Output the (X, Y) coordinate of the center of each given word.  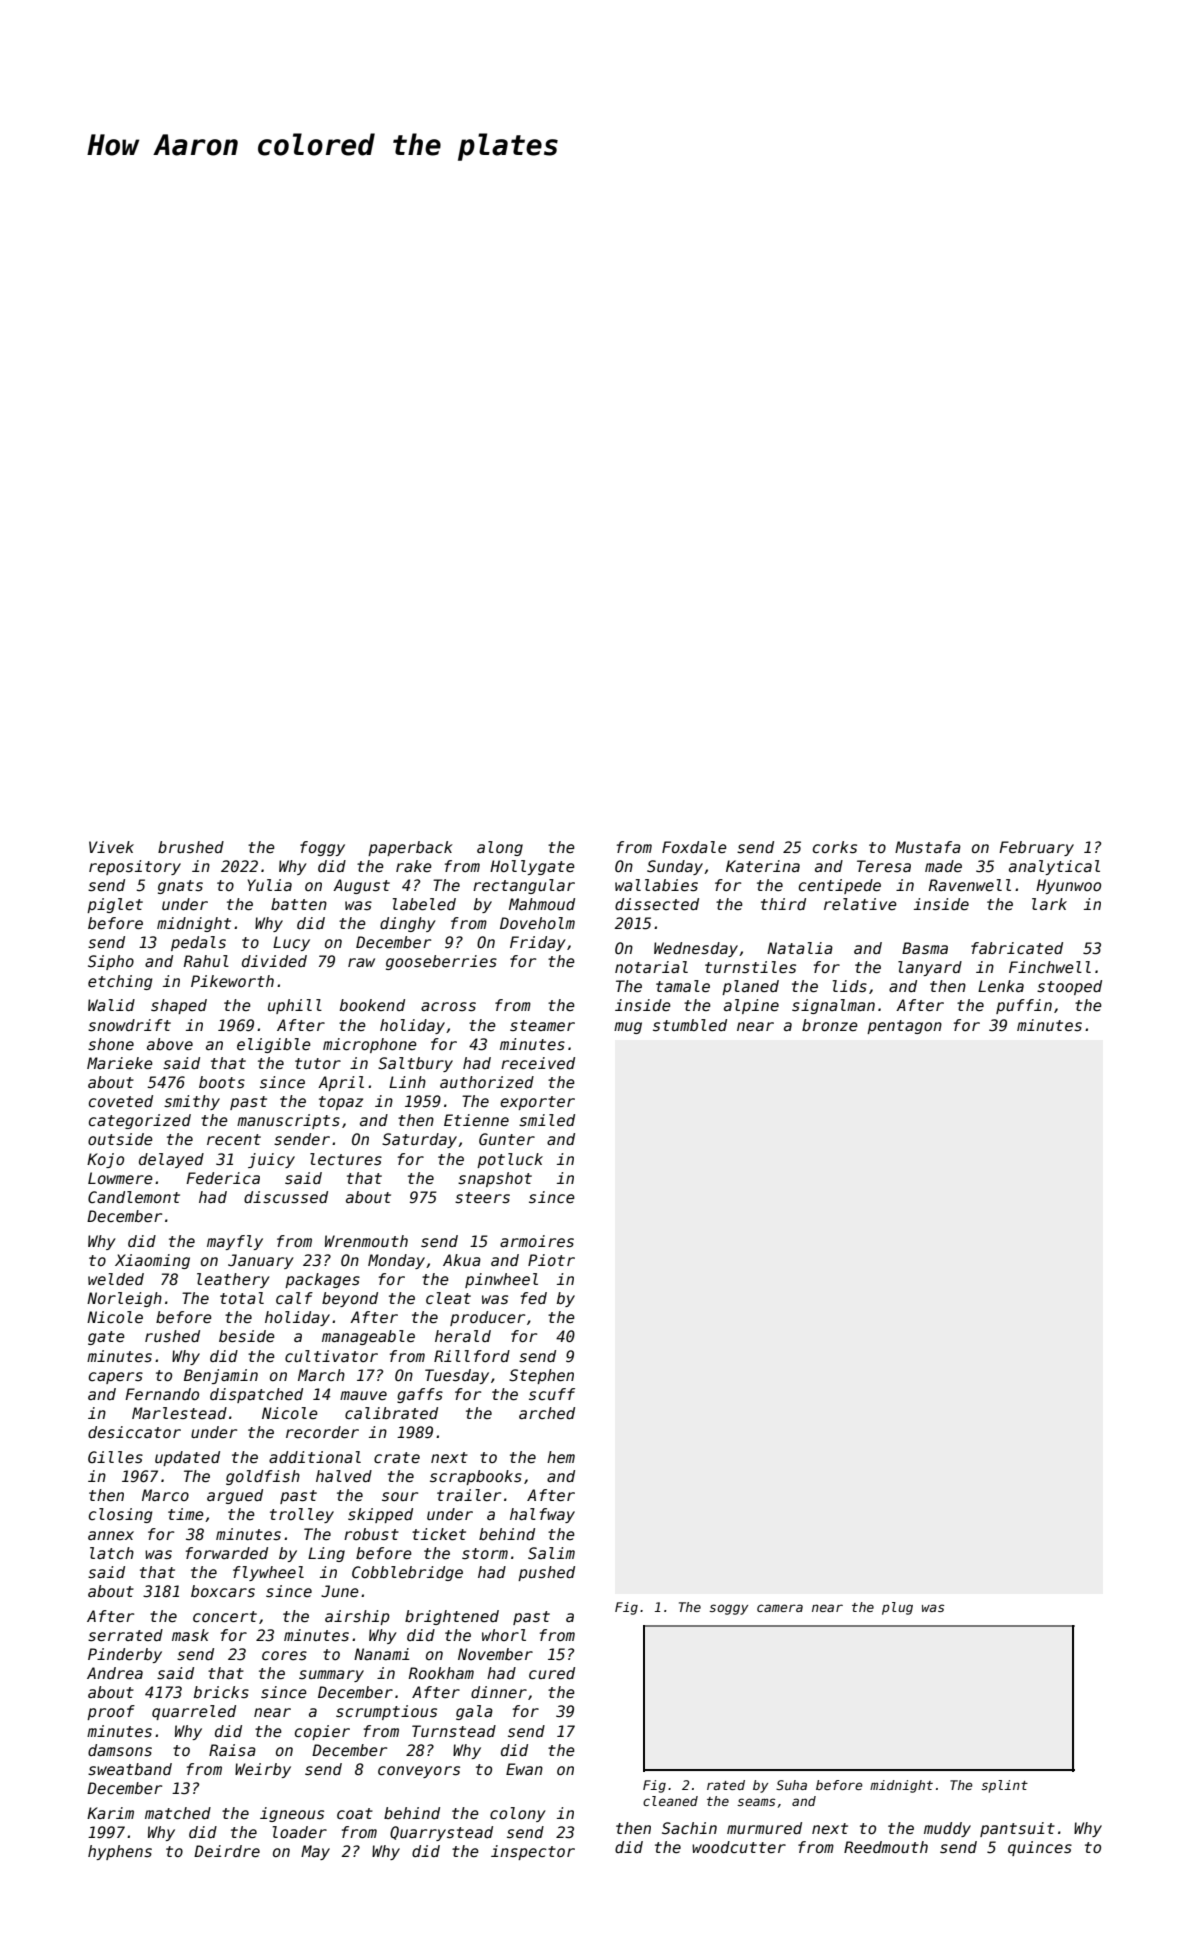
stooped (1069, 987)
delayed (171, 1160)
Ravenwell (970, 885)
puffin (1024, 1006)
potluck (510, 1160)
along (500, 848)
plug (897, 1608)
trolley (302, 1515)
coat (355, 1813)
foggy (322, 848)
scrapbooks (476, 1477)
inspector (533, 1852)
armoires (537, 1241)
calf (294, 1298)
